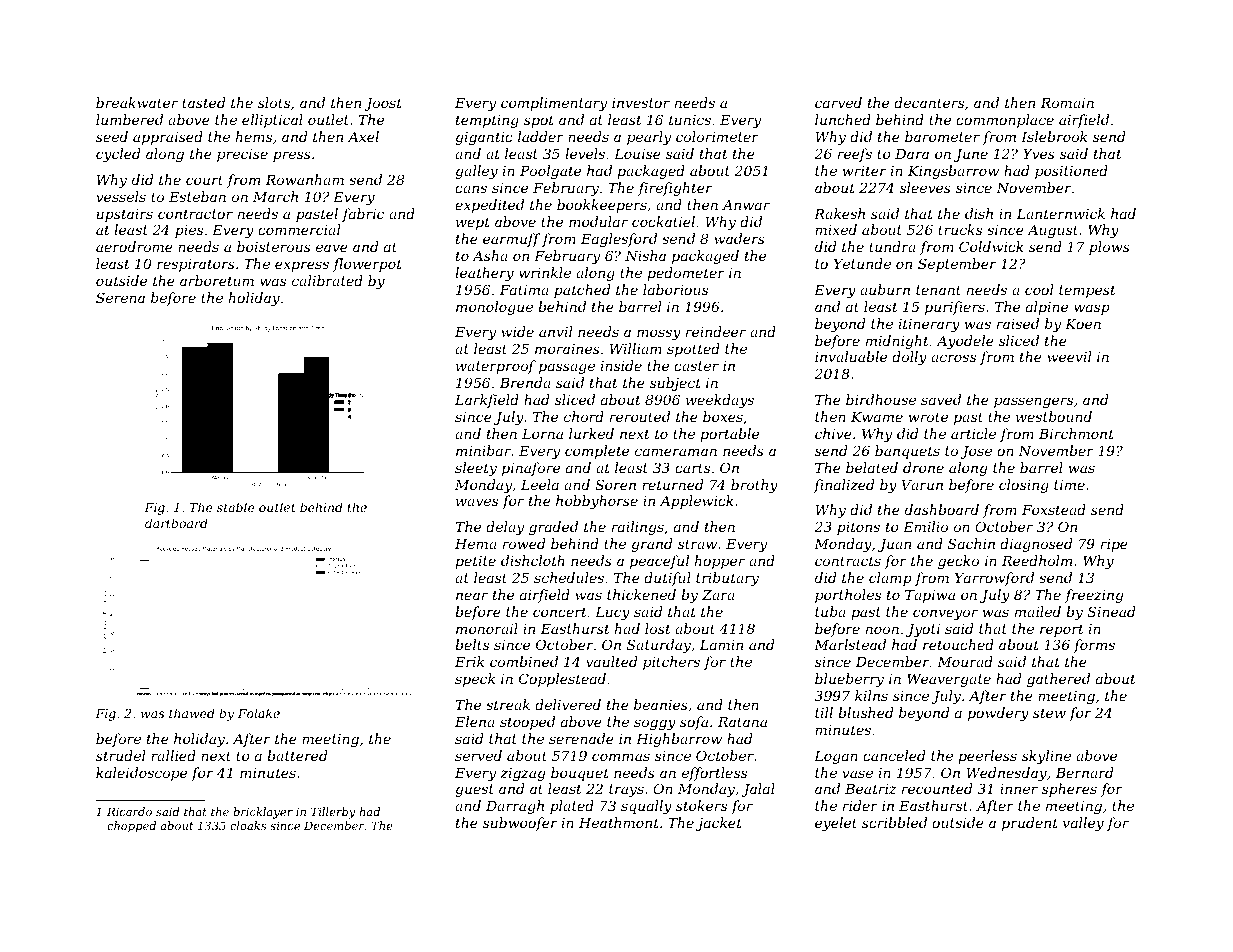  Describe the element at coordinates (235, 507) in the screenshot. I see `stable` at that location.
